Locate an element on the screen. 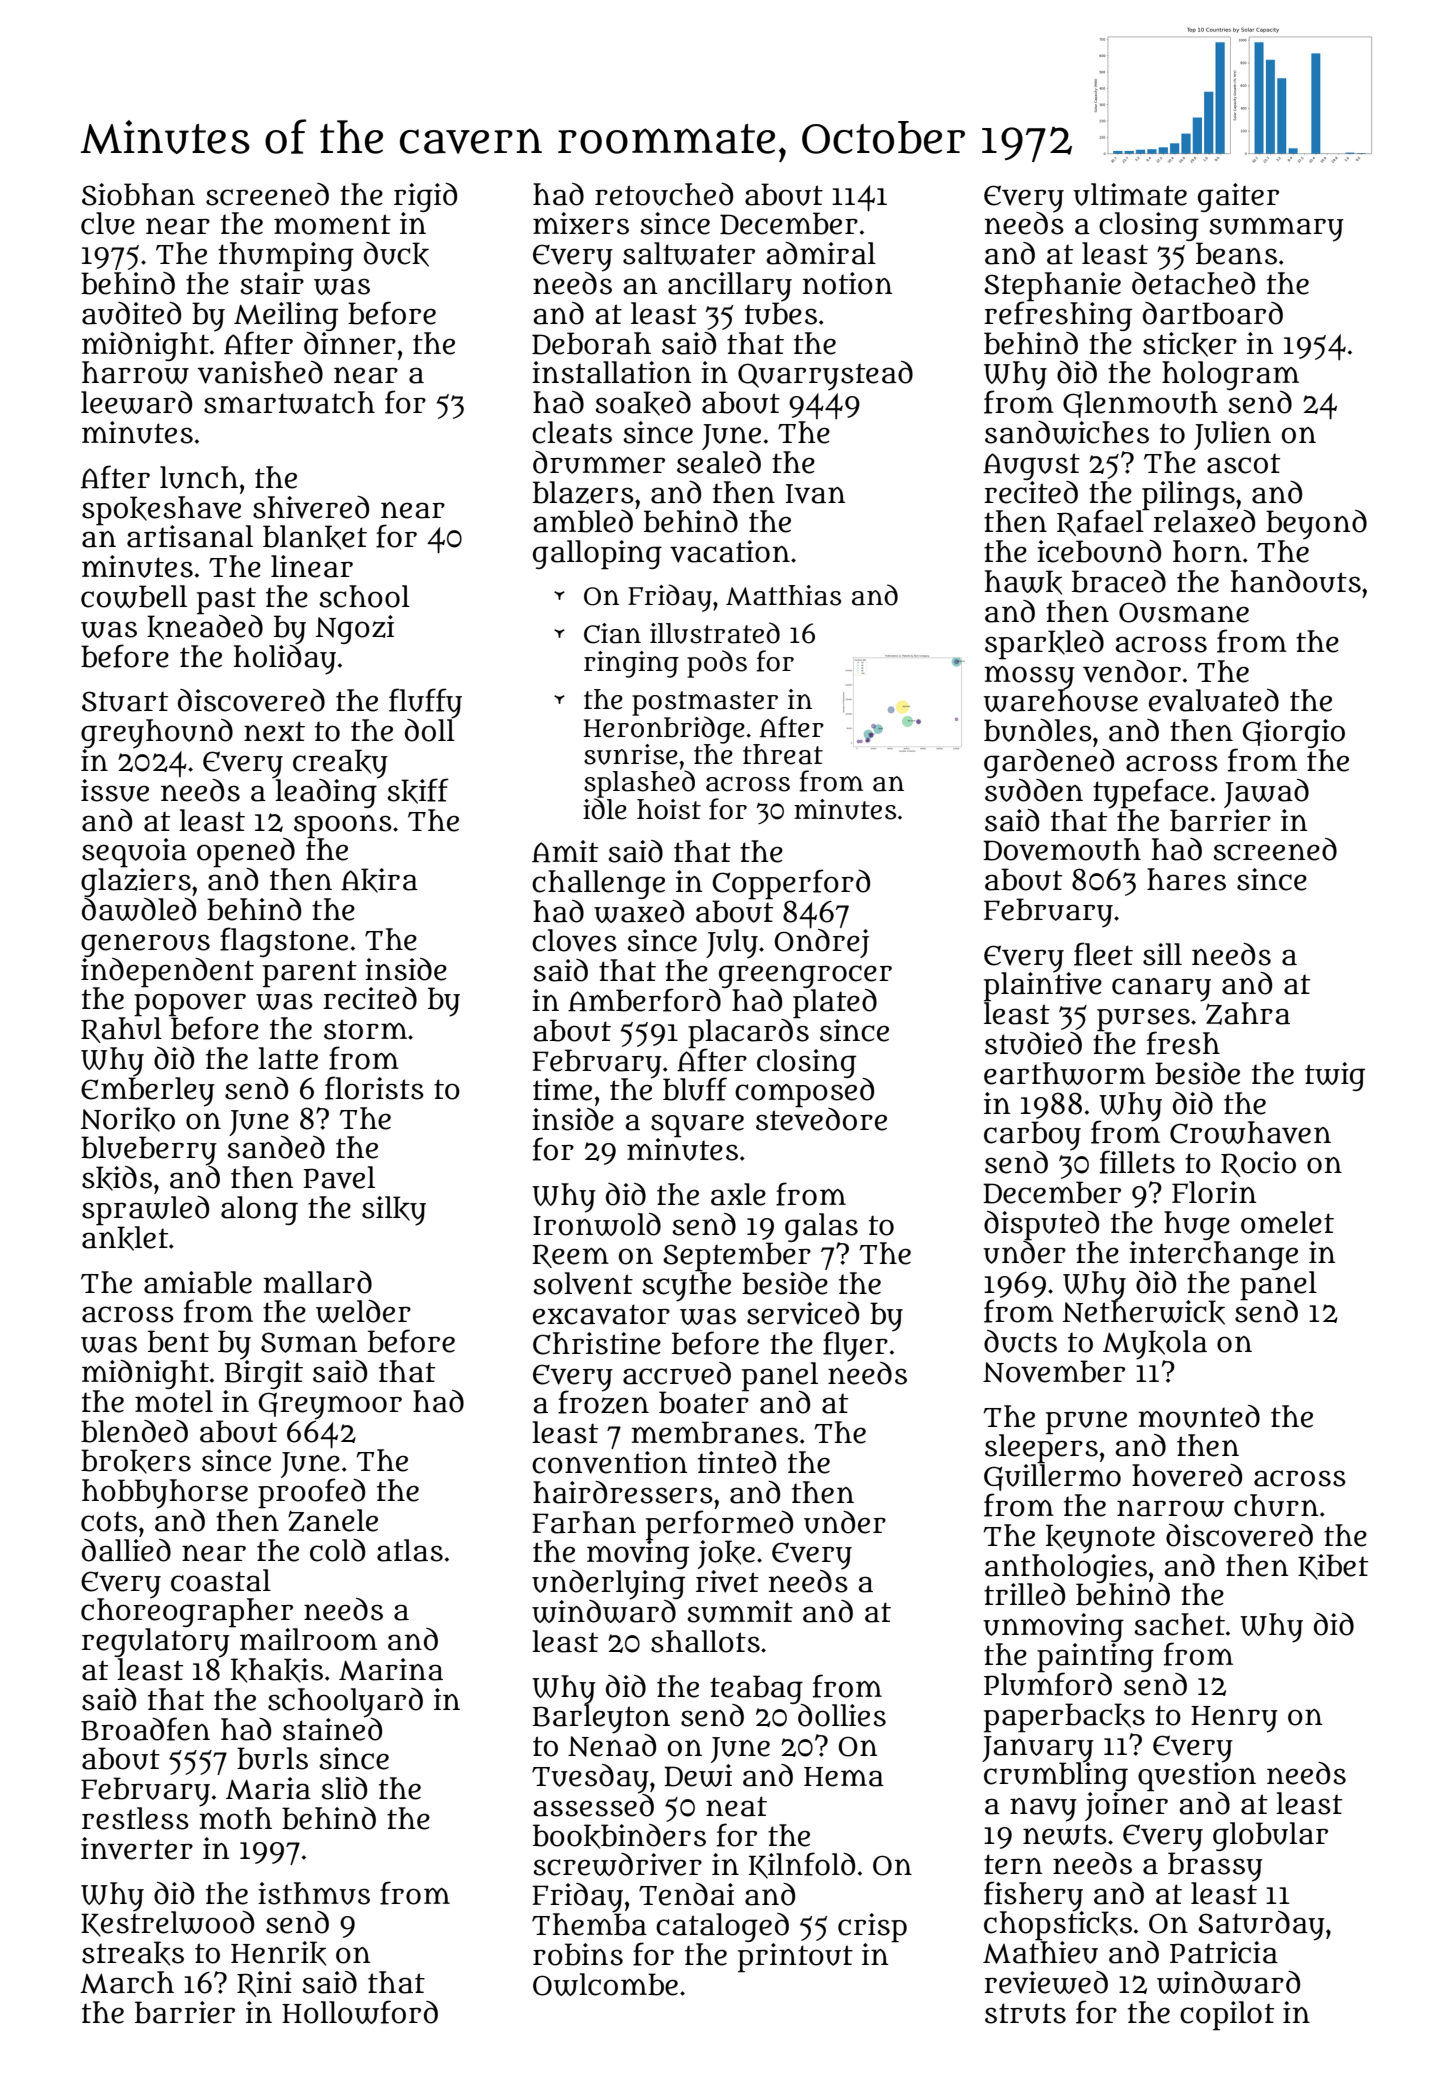  Matthias is located at coordinates (783, 595).
